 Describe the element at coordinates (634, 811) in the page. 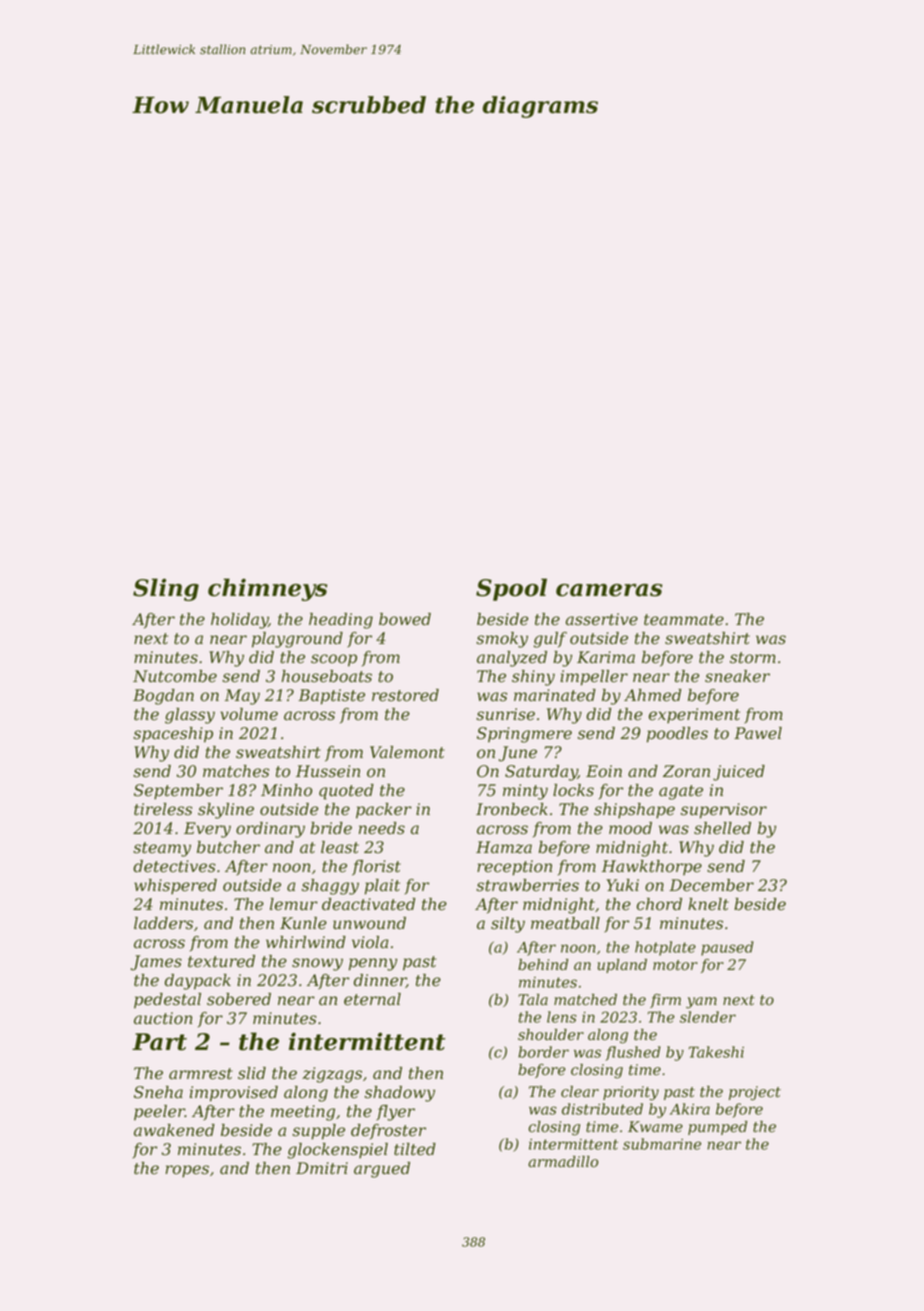

I see `shipshape` at that location.
